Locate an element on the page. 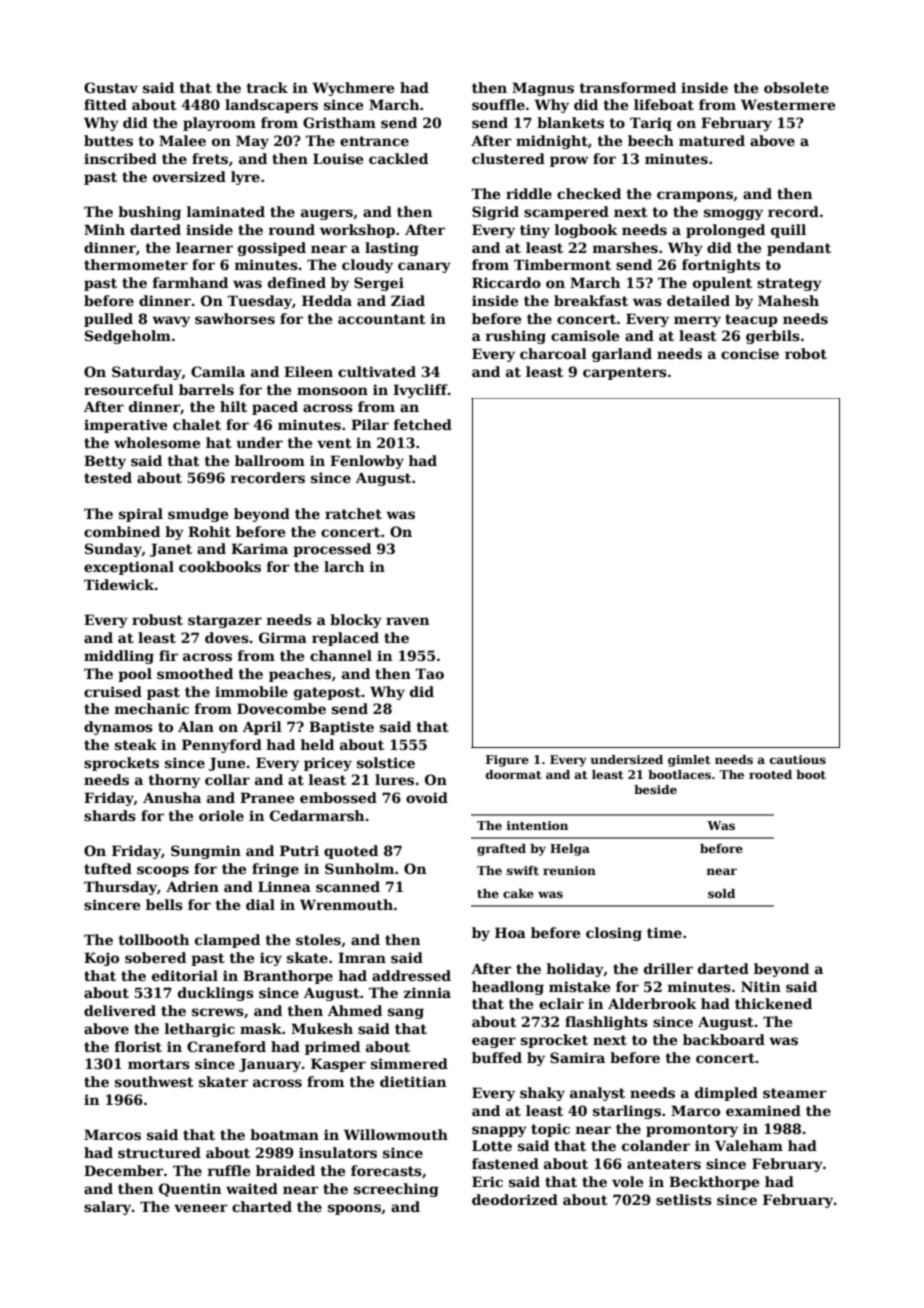 Image resolution: width=924 pixels, height=1308 pixels. intention is located at coordinates (537, 825).
